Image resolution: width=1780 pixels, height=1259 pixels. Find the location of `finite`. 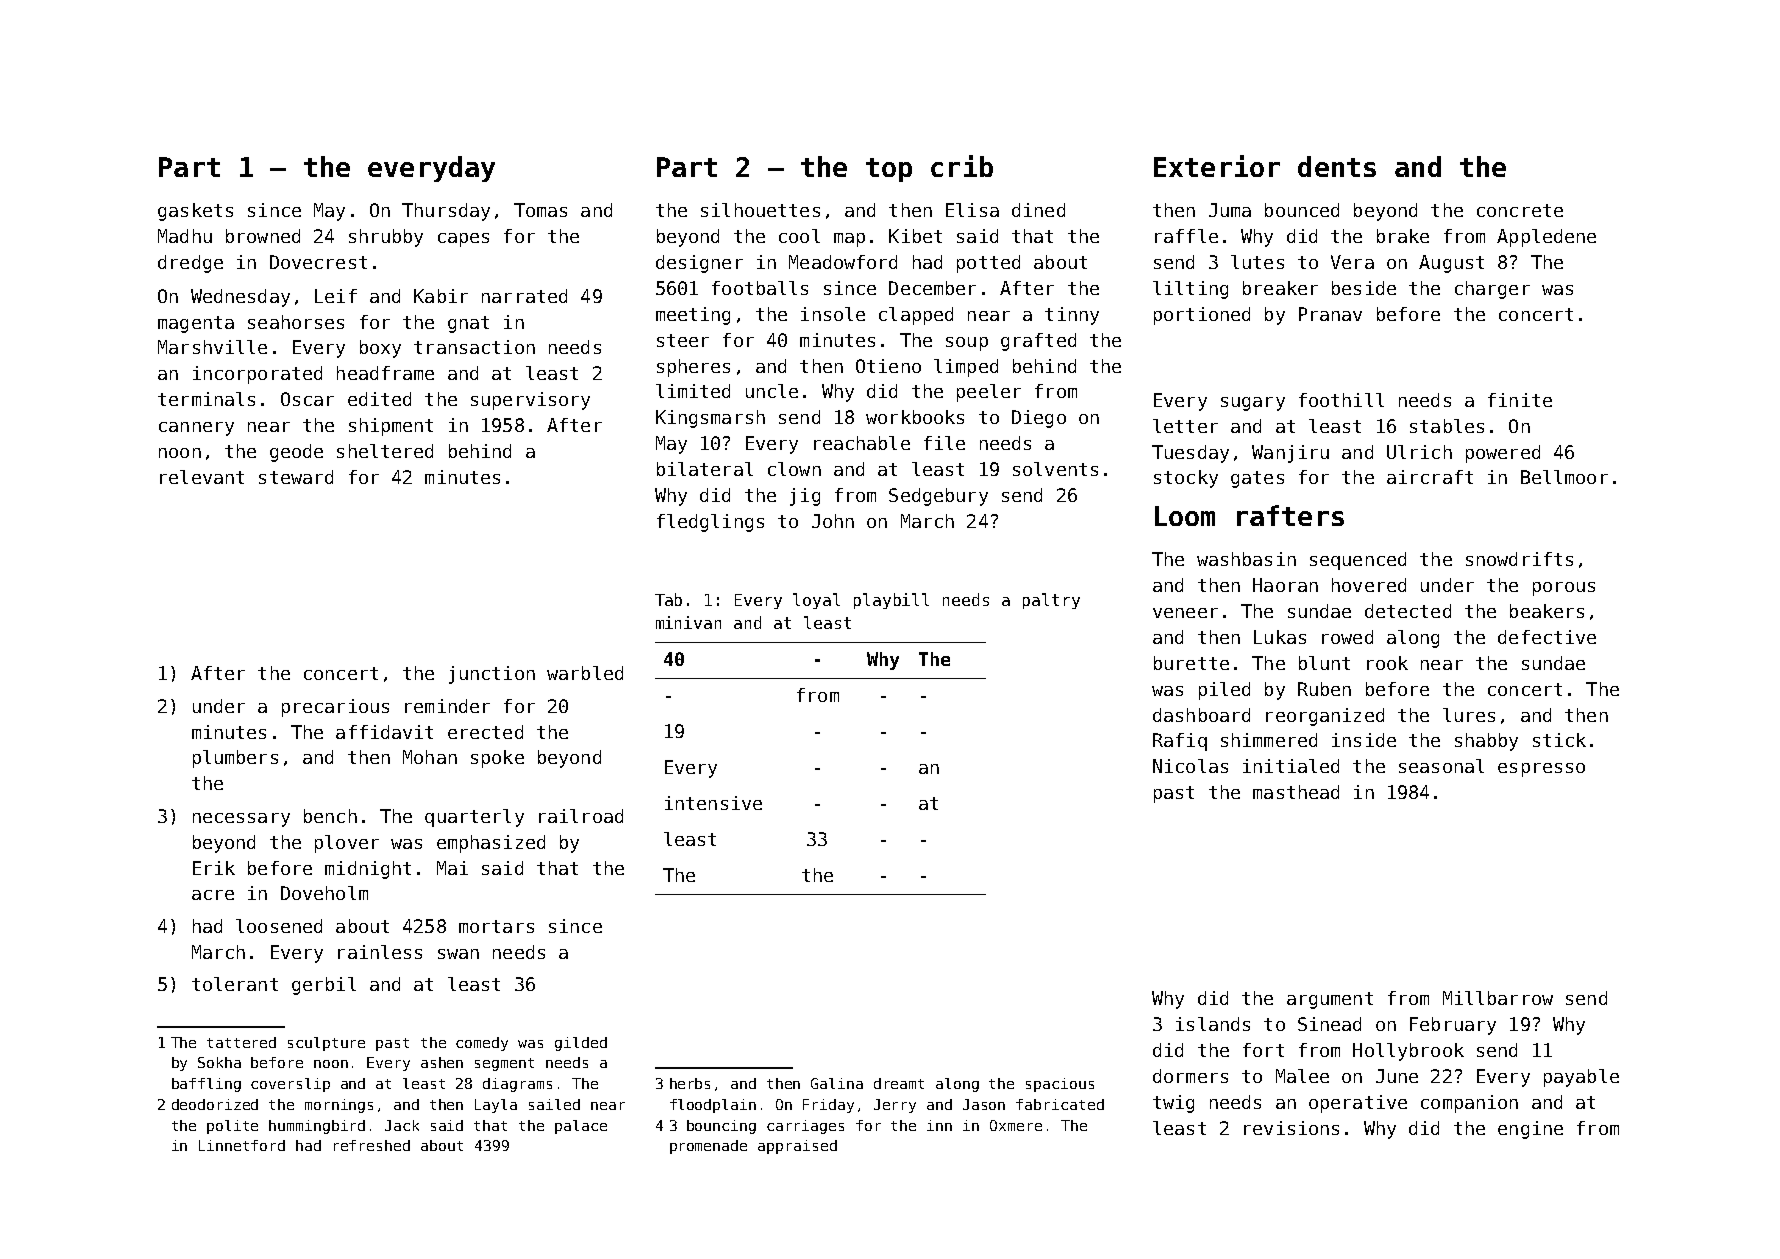

finite is located at coordinates (1520, 400).
